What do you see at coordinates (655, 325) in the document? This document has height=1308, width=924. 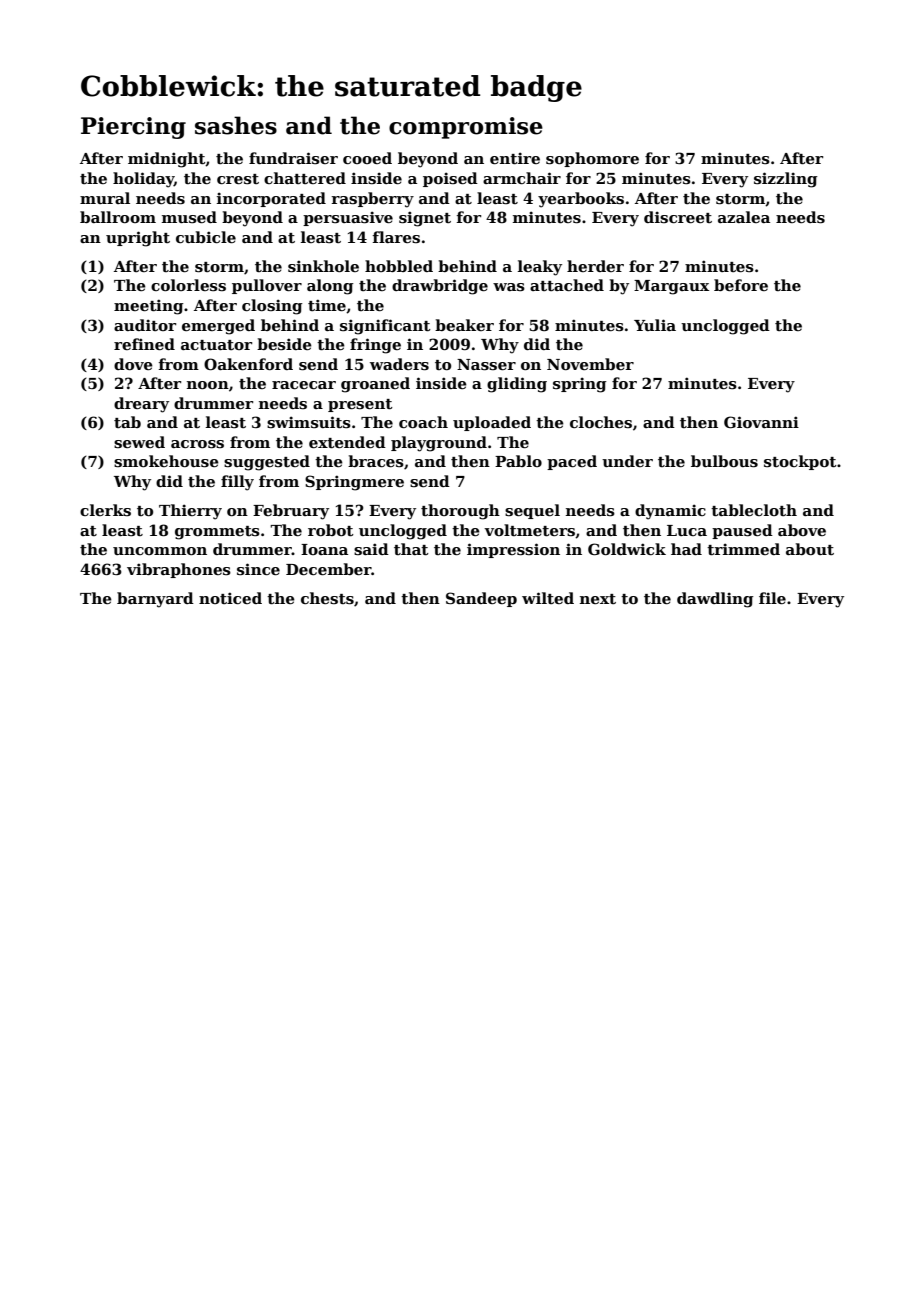 I see `Yulia` at bounding box center [655, 325].
